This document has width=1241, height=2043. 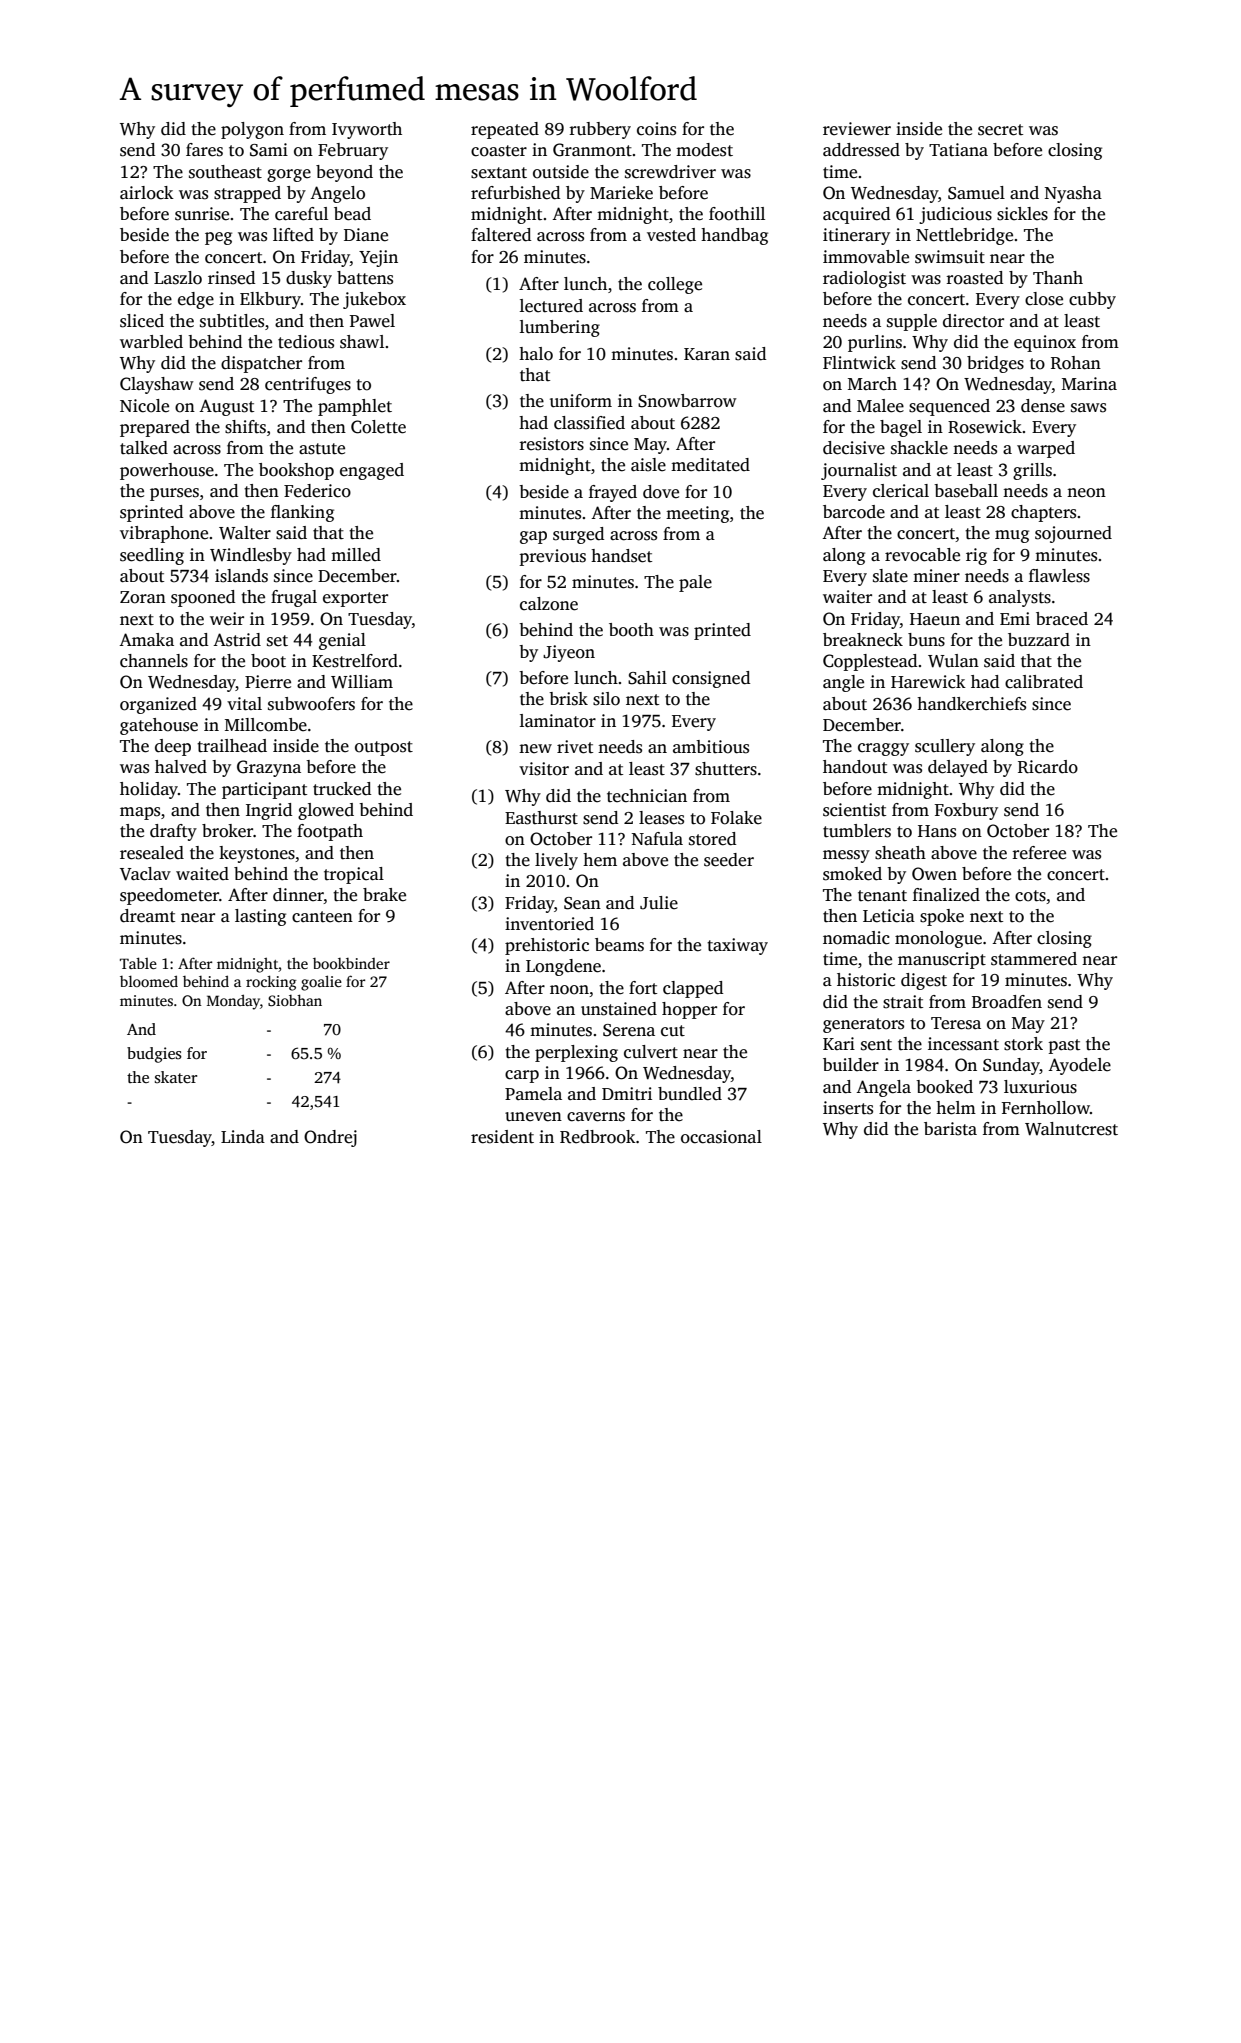 I want to click on resistors, so click(x=551, y=444).
